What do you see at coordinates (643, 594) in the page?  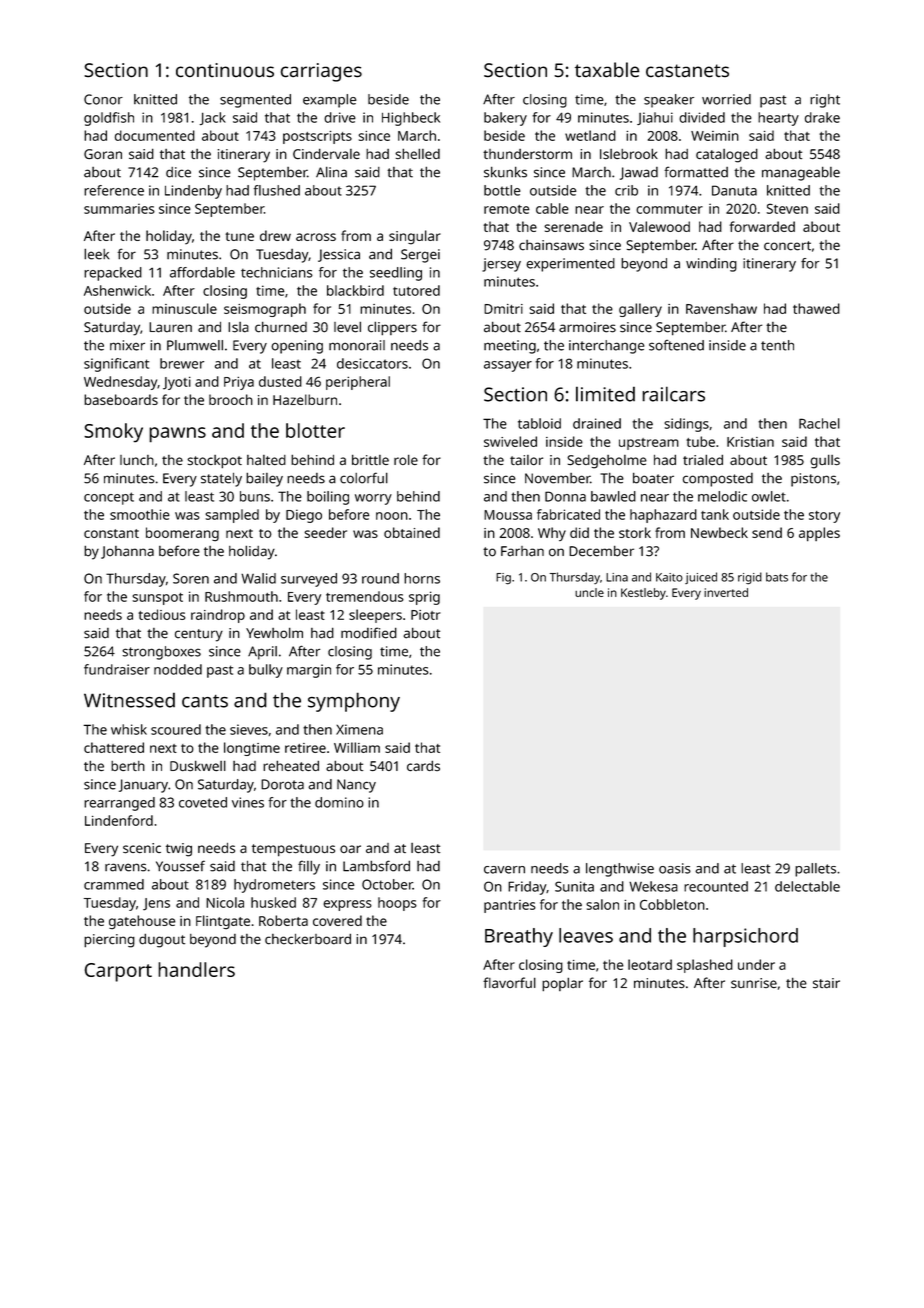 I see `Kestleby` at bounding box center [643, 594].
